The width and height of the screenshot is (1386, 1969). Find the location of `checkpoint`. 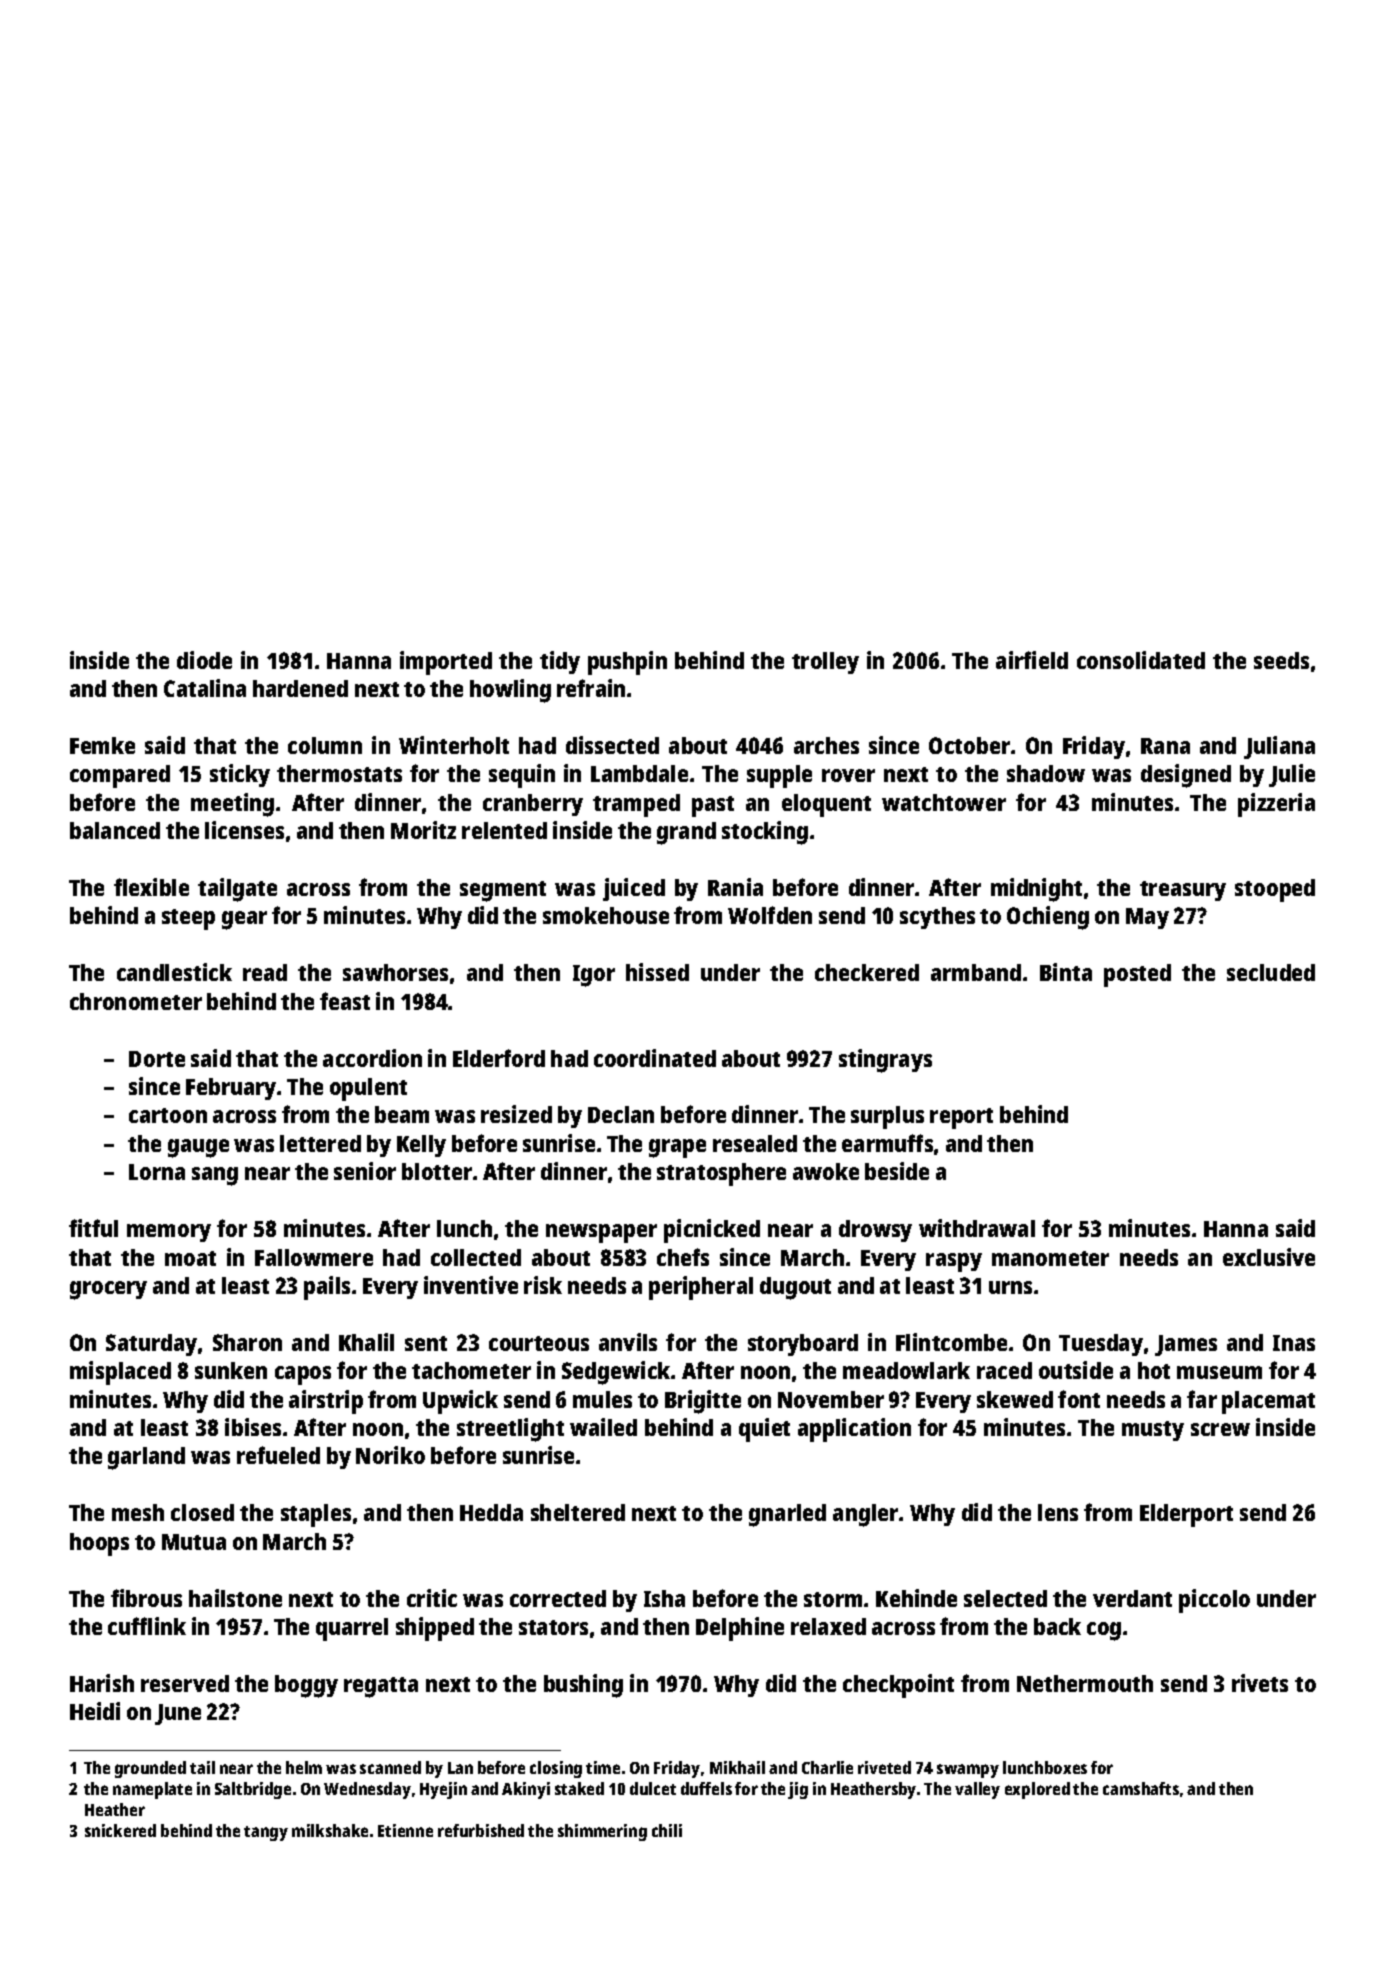

checkpoint is located at coordinates (898, 1686).
